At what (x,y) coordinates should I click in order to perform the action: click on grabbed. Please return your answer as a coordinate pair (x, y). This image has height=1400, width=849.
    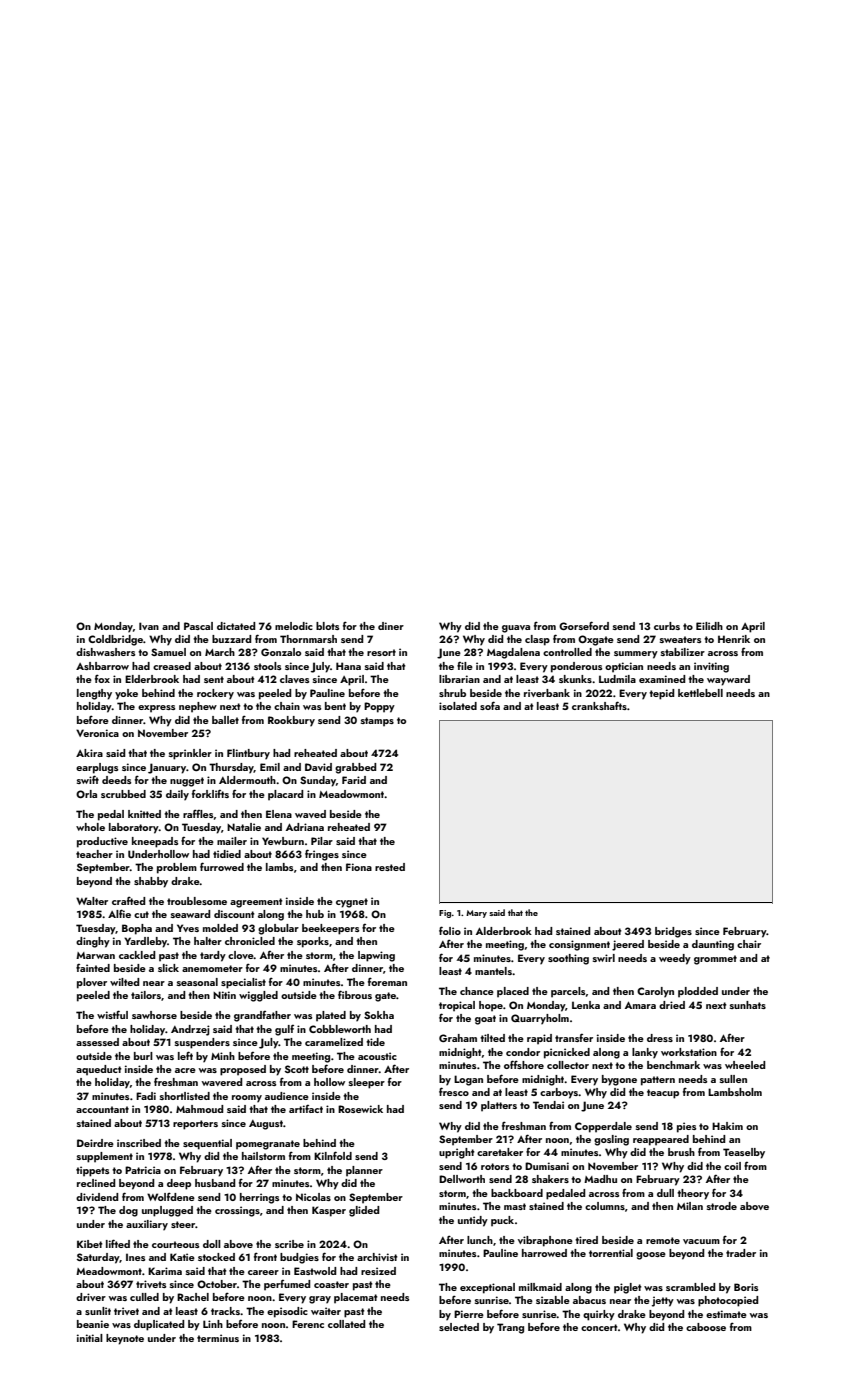
    Looking at the image, I should click on (355, 768).
